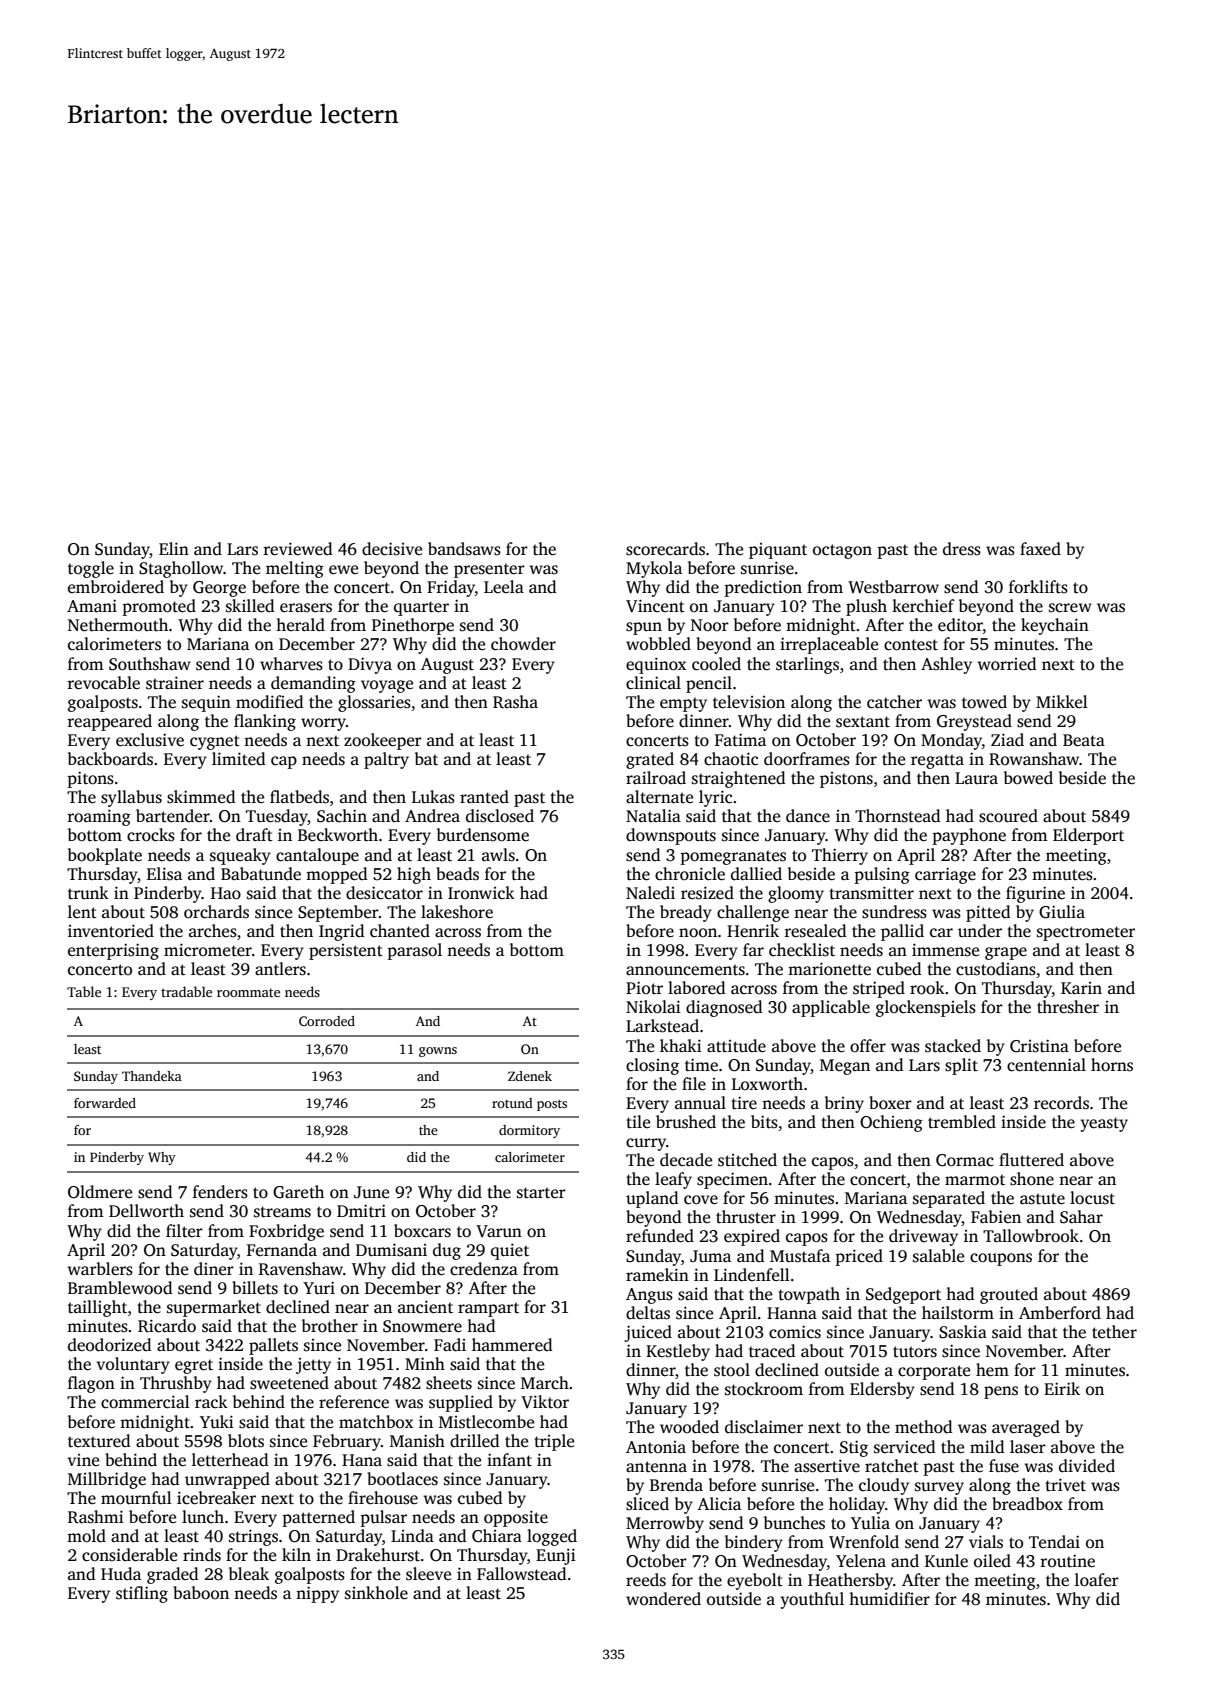  I want to click on spectrometer, so click(1086, 933).
